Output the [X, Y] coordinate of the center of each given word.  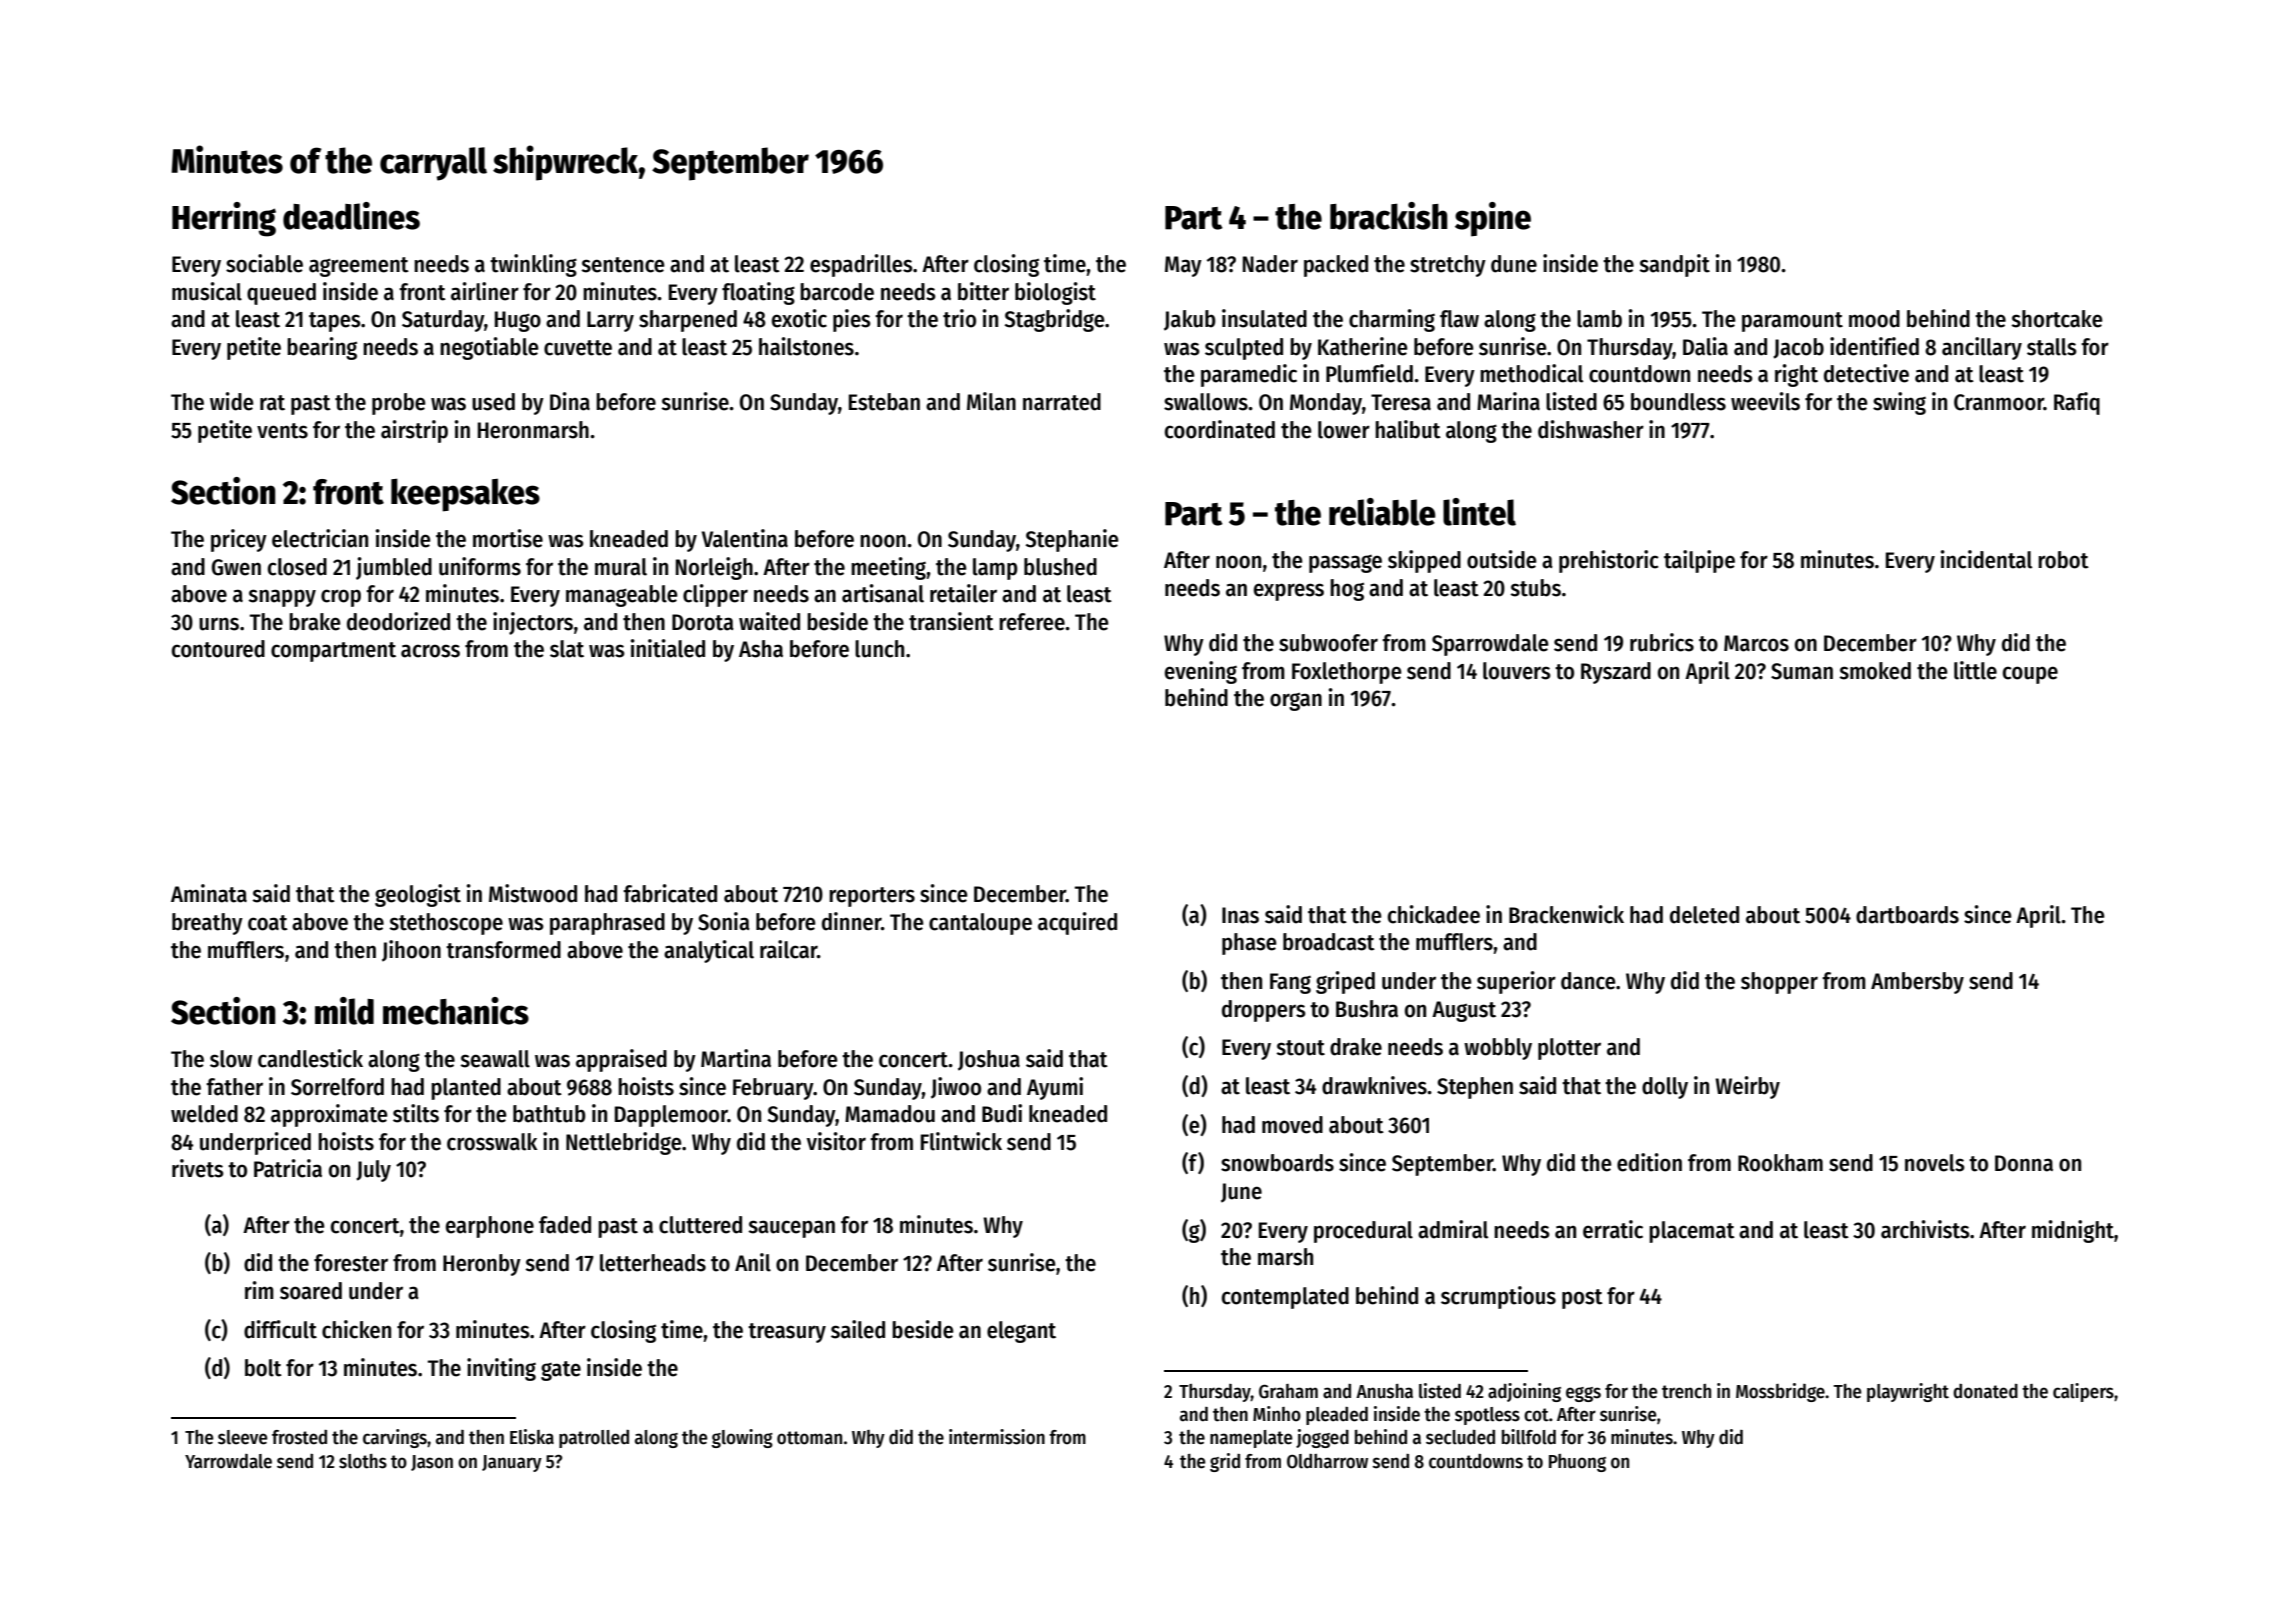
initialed [668, 648]
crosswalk [492, 1142]
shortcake [2057, 319]
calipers [2083, 1392]
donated [1985, 1391]
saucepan [791, 1229]
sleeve [242, 1437]
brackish [1389, 216]
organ [1296, 701]
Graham [1288, 1391]
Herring [224, 219]
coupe [2030, 675]
